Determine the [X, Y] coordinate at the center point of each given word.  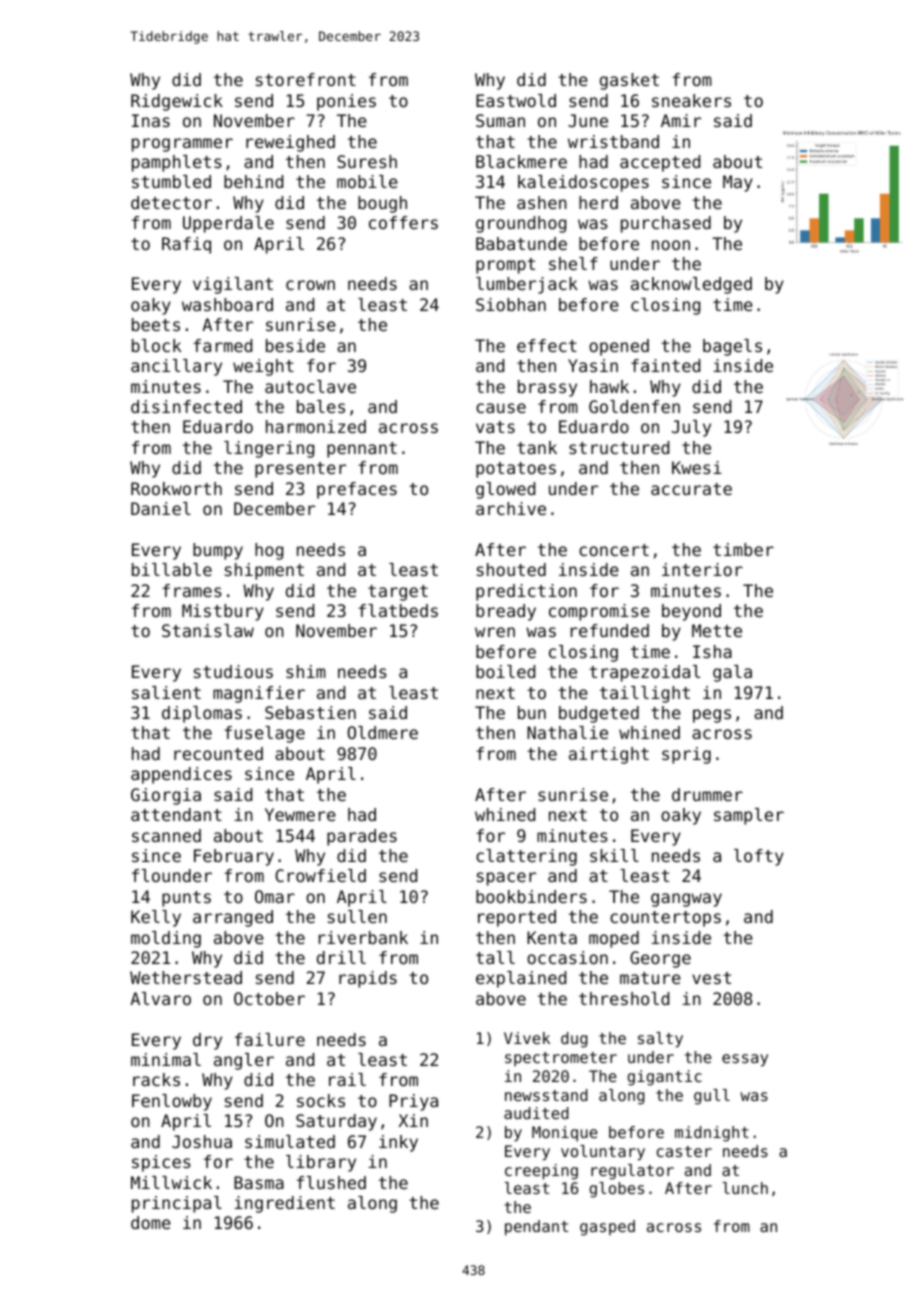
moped [614, 939]
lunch [745, 1188]
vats [495, 427]
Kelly [156, 918]
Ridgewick [177, 102]
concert [614, 550]
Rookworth [176, 488]
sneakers [691, 100]
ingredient [284, 1204]
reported [517, 918]
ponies [346, 102]
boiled [505, 671]
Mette [717, 630]
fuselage [264, 734]
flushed [331, 1182]
